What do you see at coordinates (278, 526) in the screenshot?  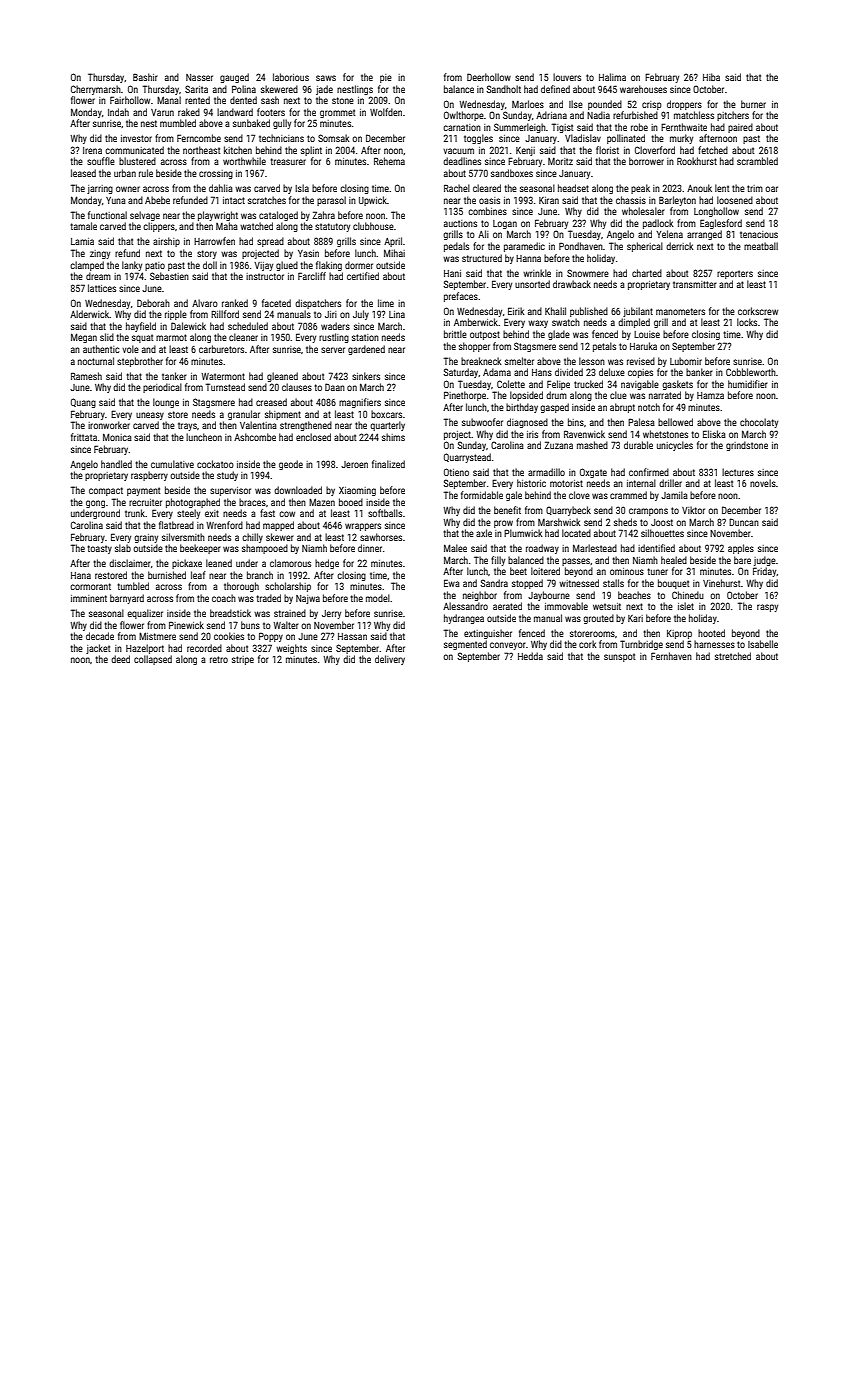 I see `mapped` at bounding box center [278, 526].
